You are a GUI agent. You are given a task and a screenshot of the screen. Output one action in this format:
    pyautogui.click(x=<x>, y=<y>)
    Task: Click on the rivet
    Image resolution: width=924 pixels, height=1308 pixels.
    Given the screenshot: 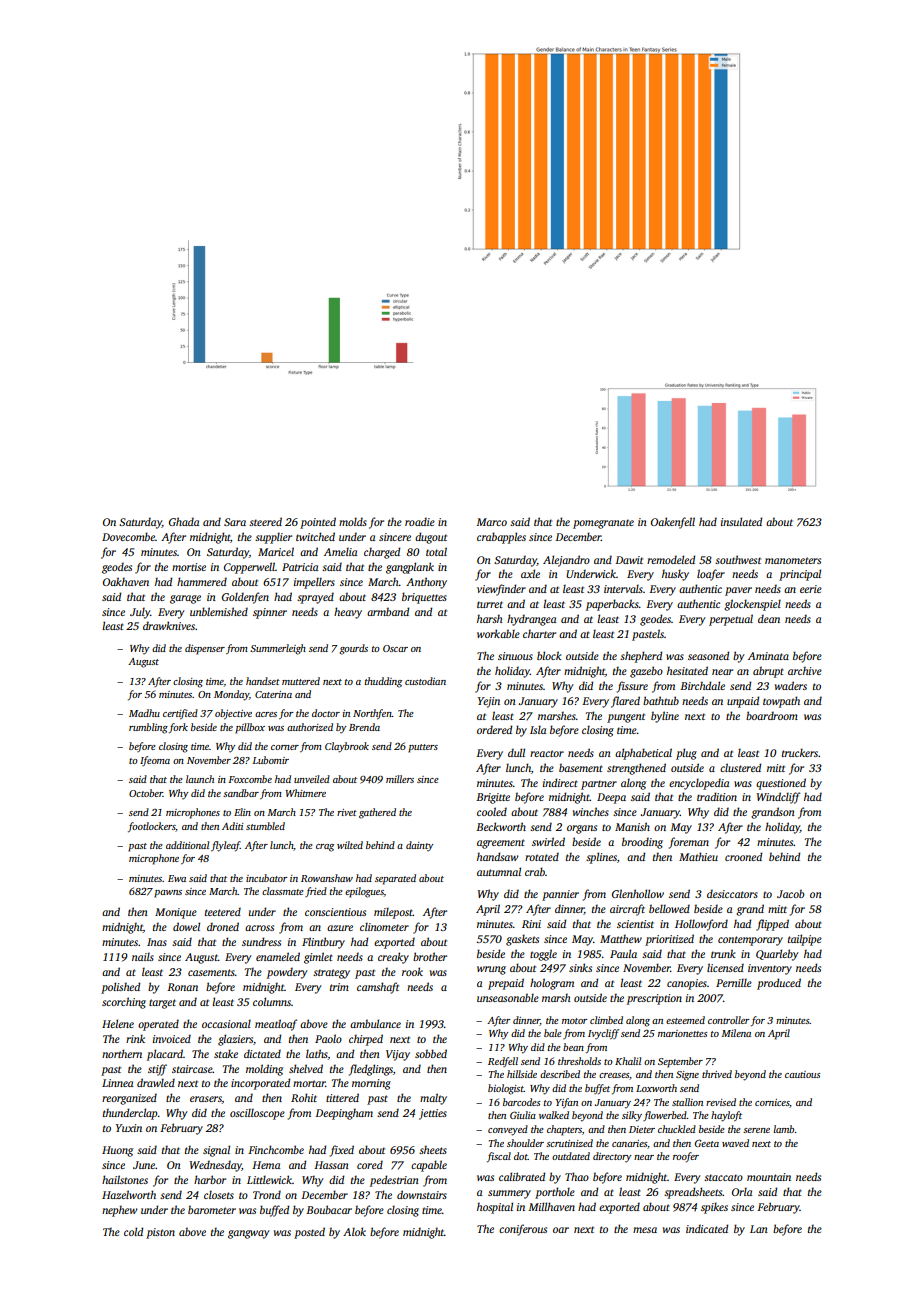 What is the action you would take?
    pyautogui.click(x=347, y=812)
